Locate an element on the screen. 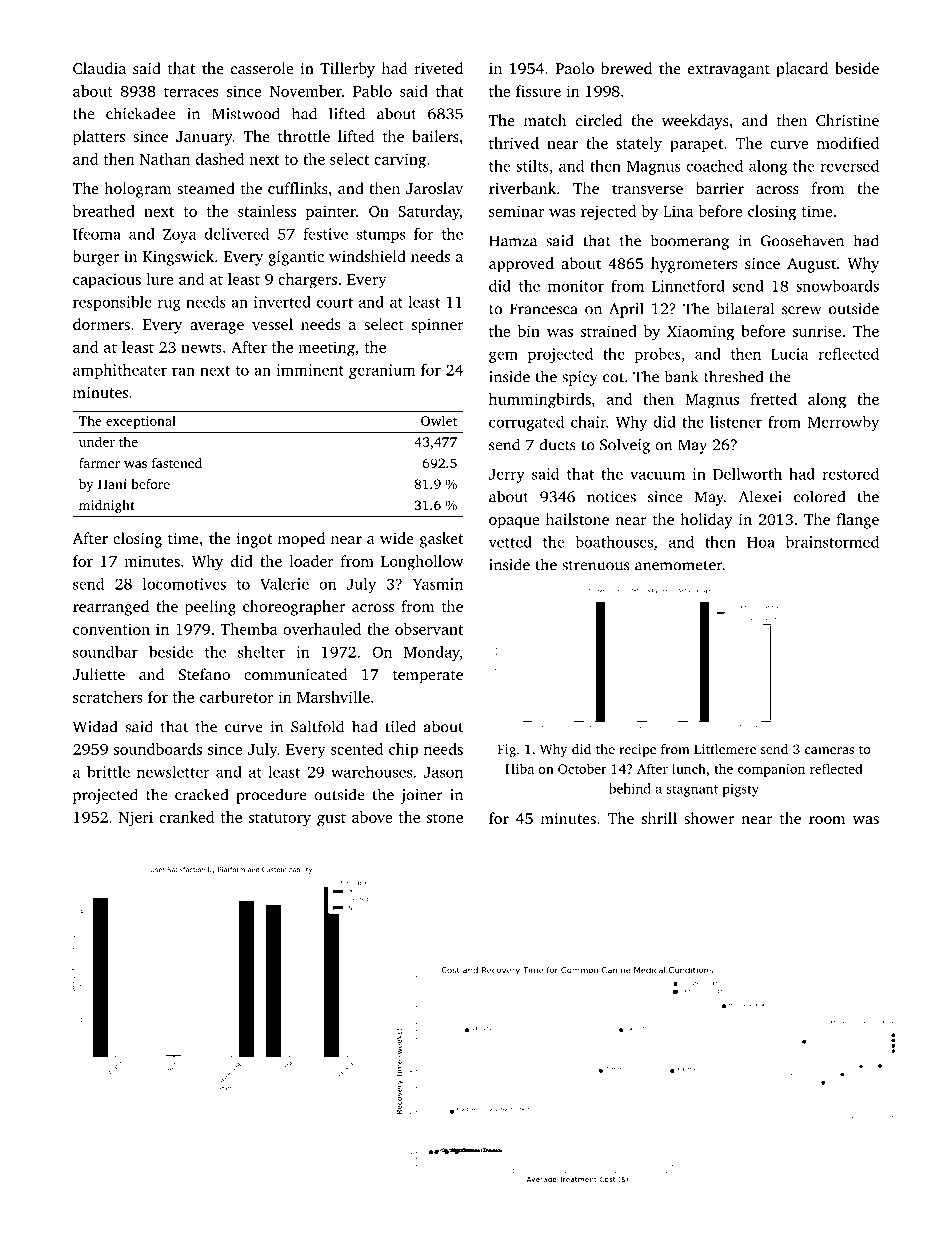 The width and height of the screenshot is (952, 1233). Claudia is located at coordinates (99, 68).
